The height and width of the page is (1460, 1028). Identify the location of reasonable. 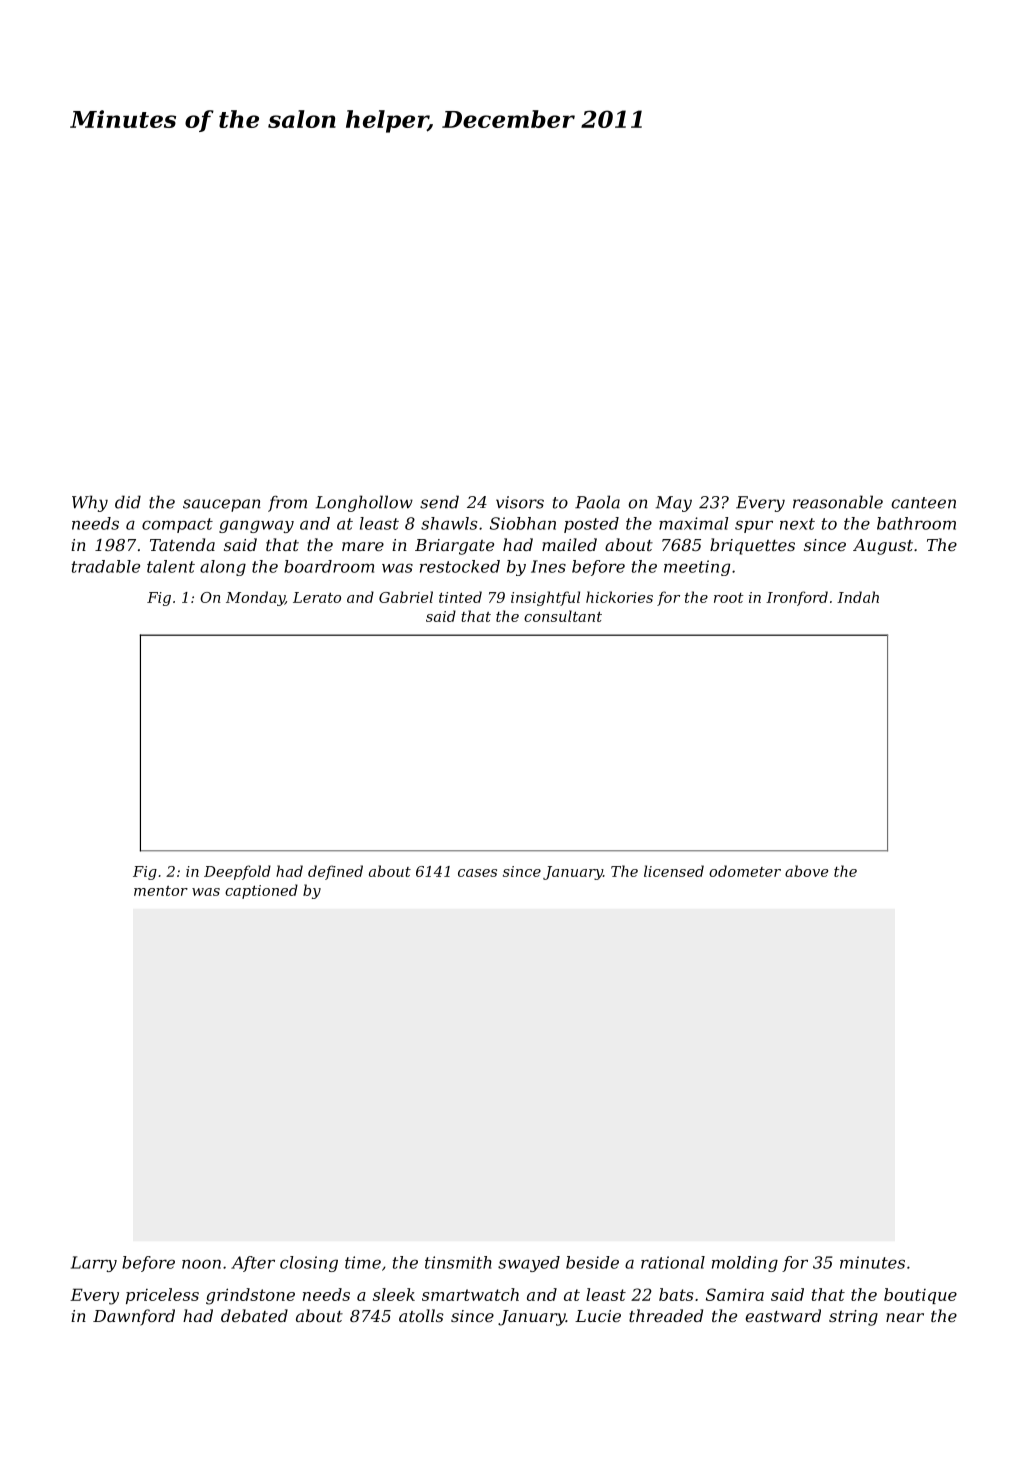
(838, 502).
